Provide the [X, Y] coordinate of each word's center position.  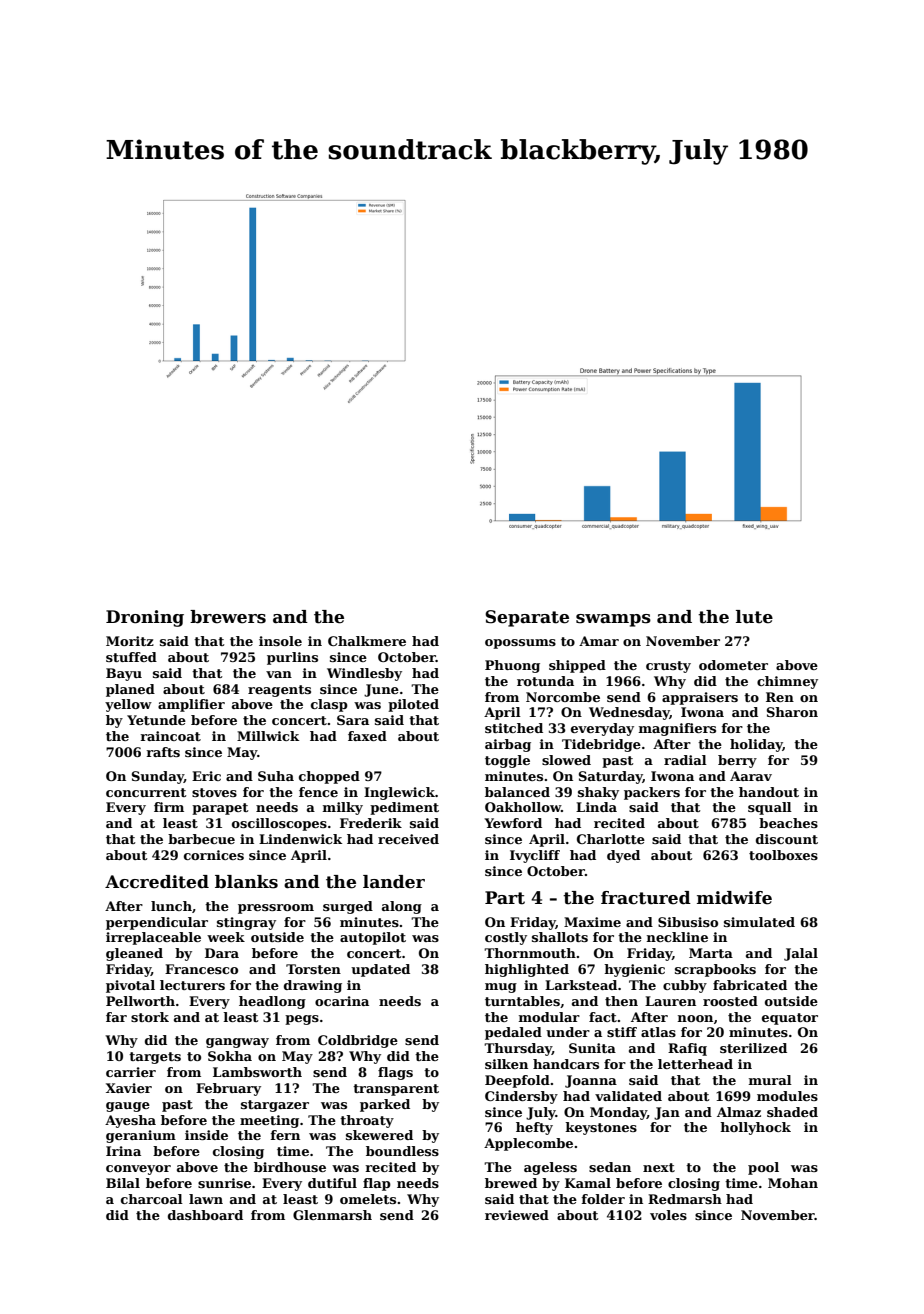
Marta [711, 953]
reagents [279, 691]
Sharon [792, 712]
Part [505, 898]
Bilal [123, 1183]
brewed [511, 1183]
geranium [141, 1136]
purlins [292, 658]
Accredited [157, 882]
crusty [668, 667]
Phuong [512, 666]
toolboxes [783, 855]
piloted [413, 705]
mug [501, 988]
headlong [272, 1002]
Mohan [793, 1183]
